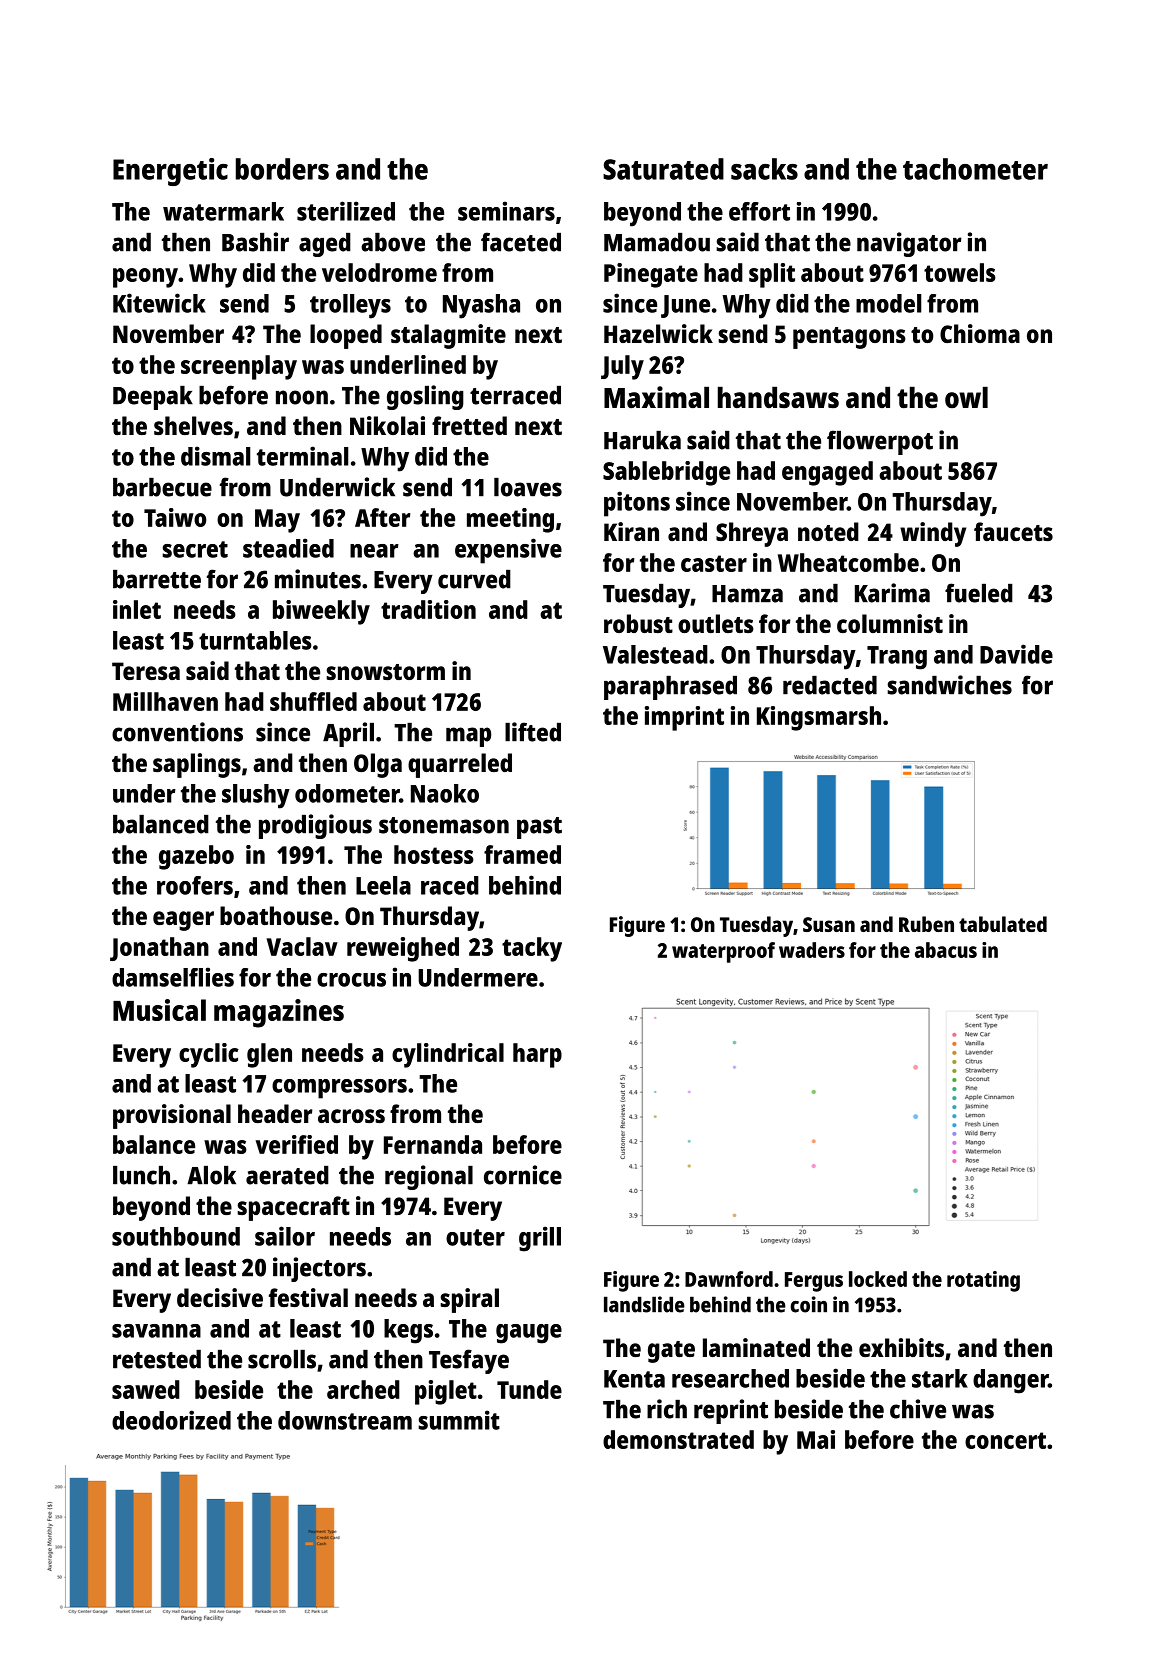 The height and width of the screenshot is (1654, 1165). What do you see at coordinates (983, 1281) in the screenshot?
I see `rotating` at bounding box center [983, 1281].
